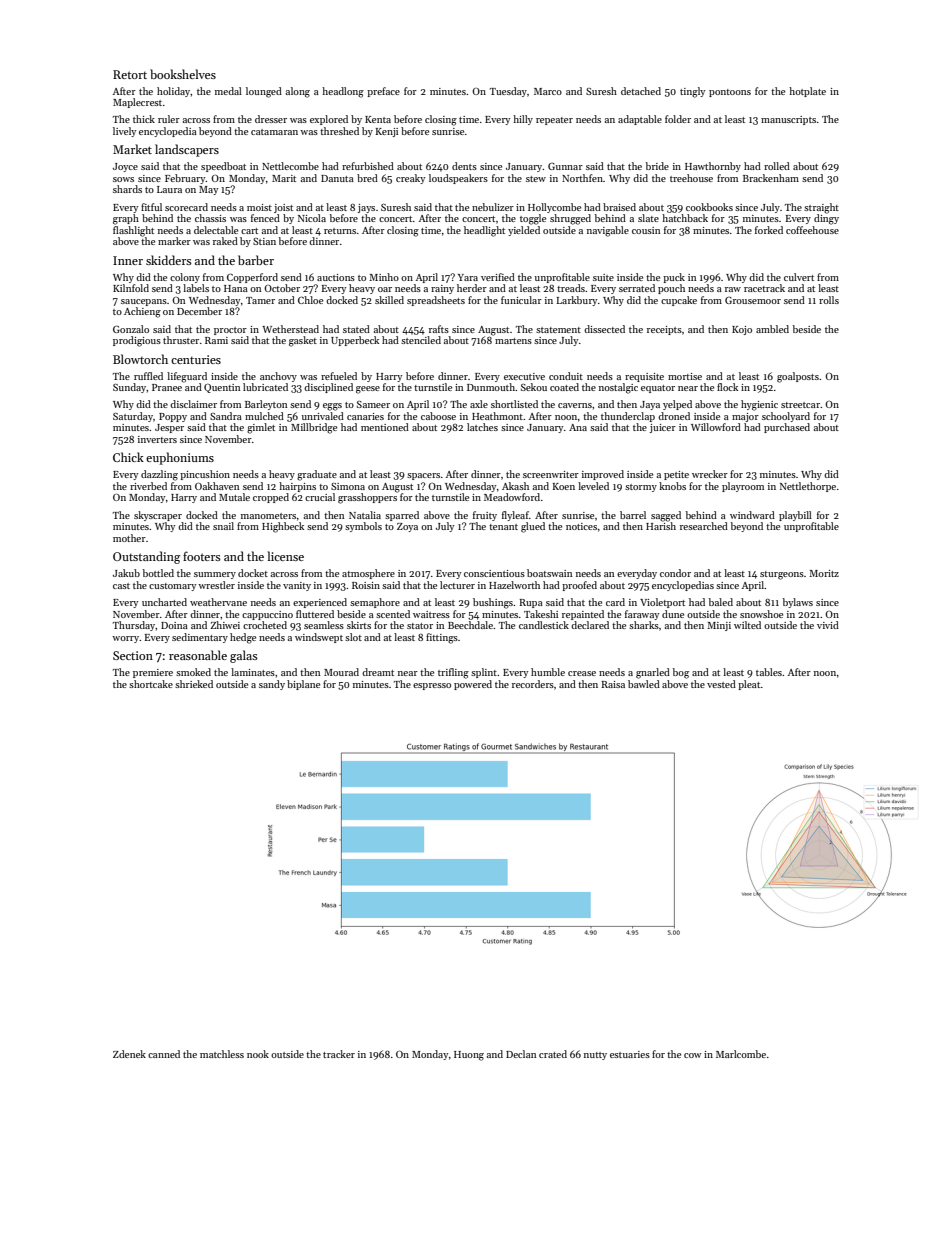 The height and width of the document is (1233, 952). I want to click on powered, so click(473, 685).
